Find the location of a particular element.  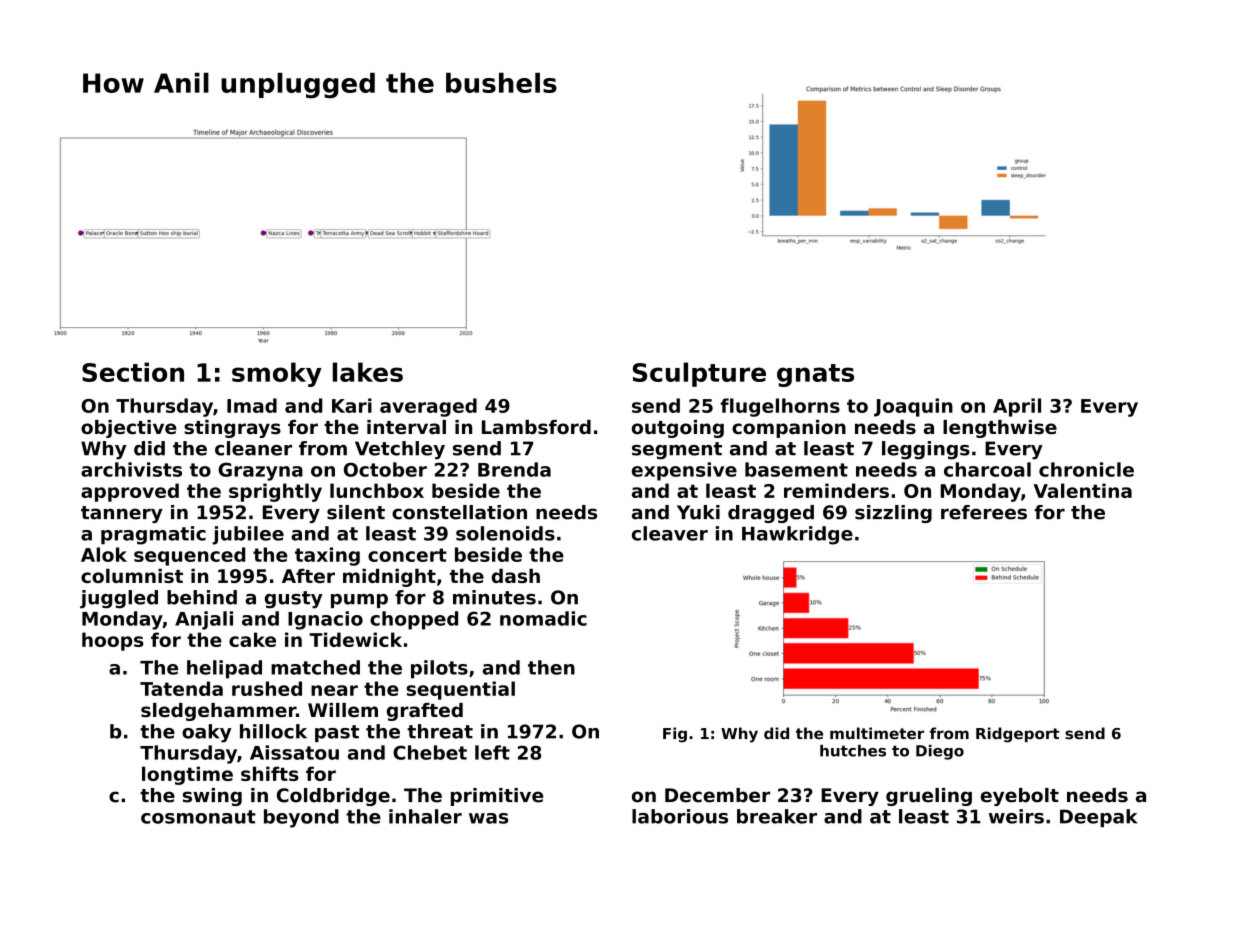

Joaquin is located at coordinates (913, 407).
